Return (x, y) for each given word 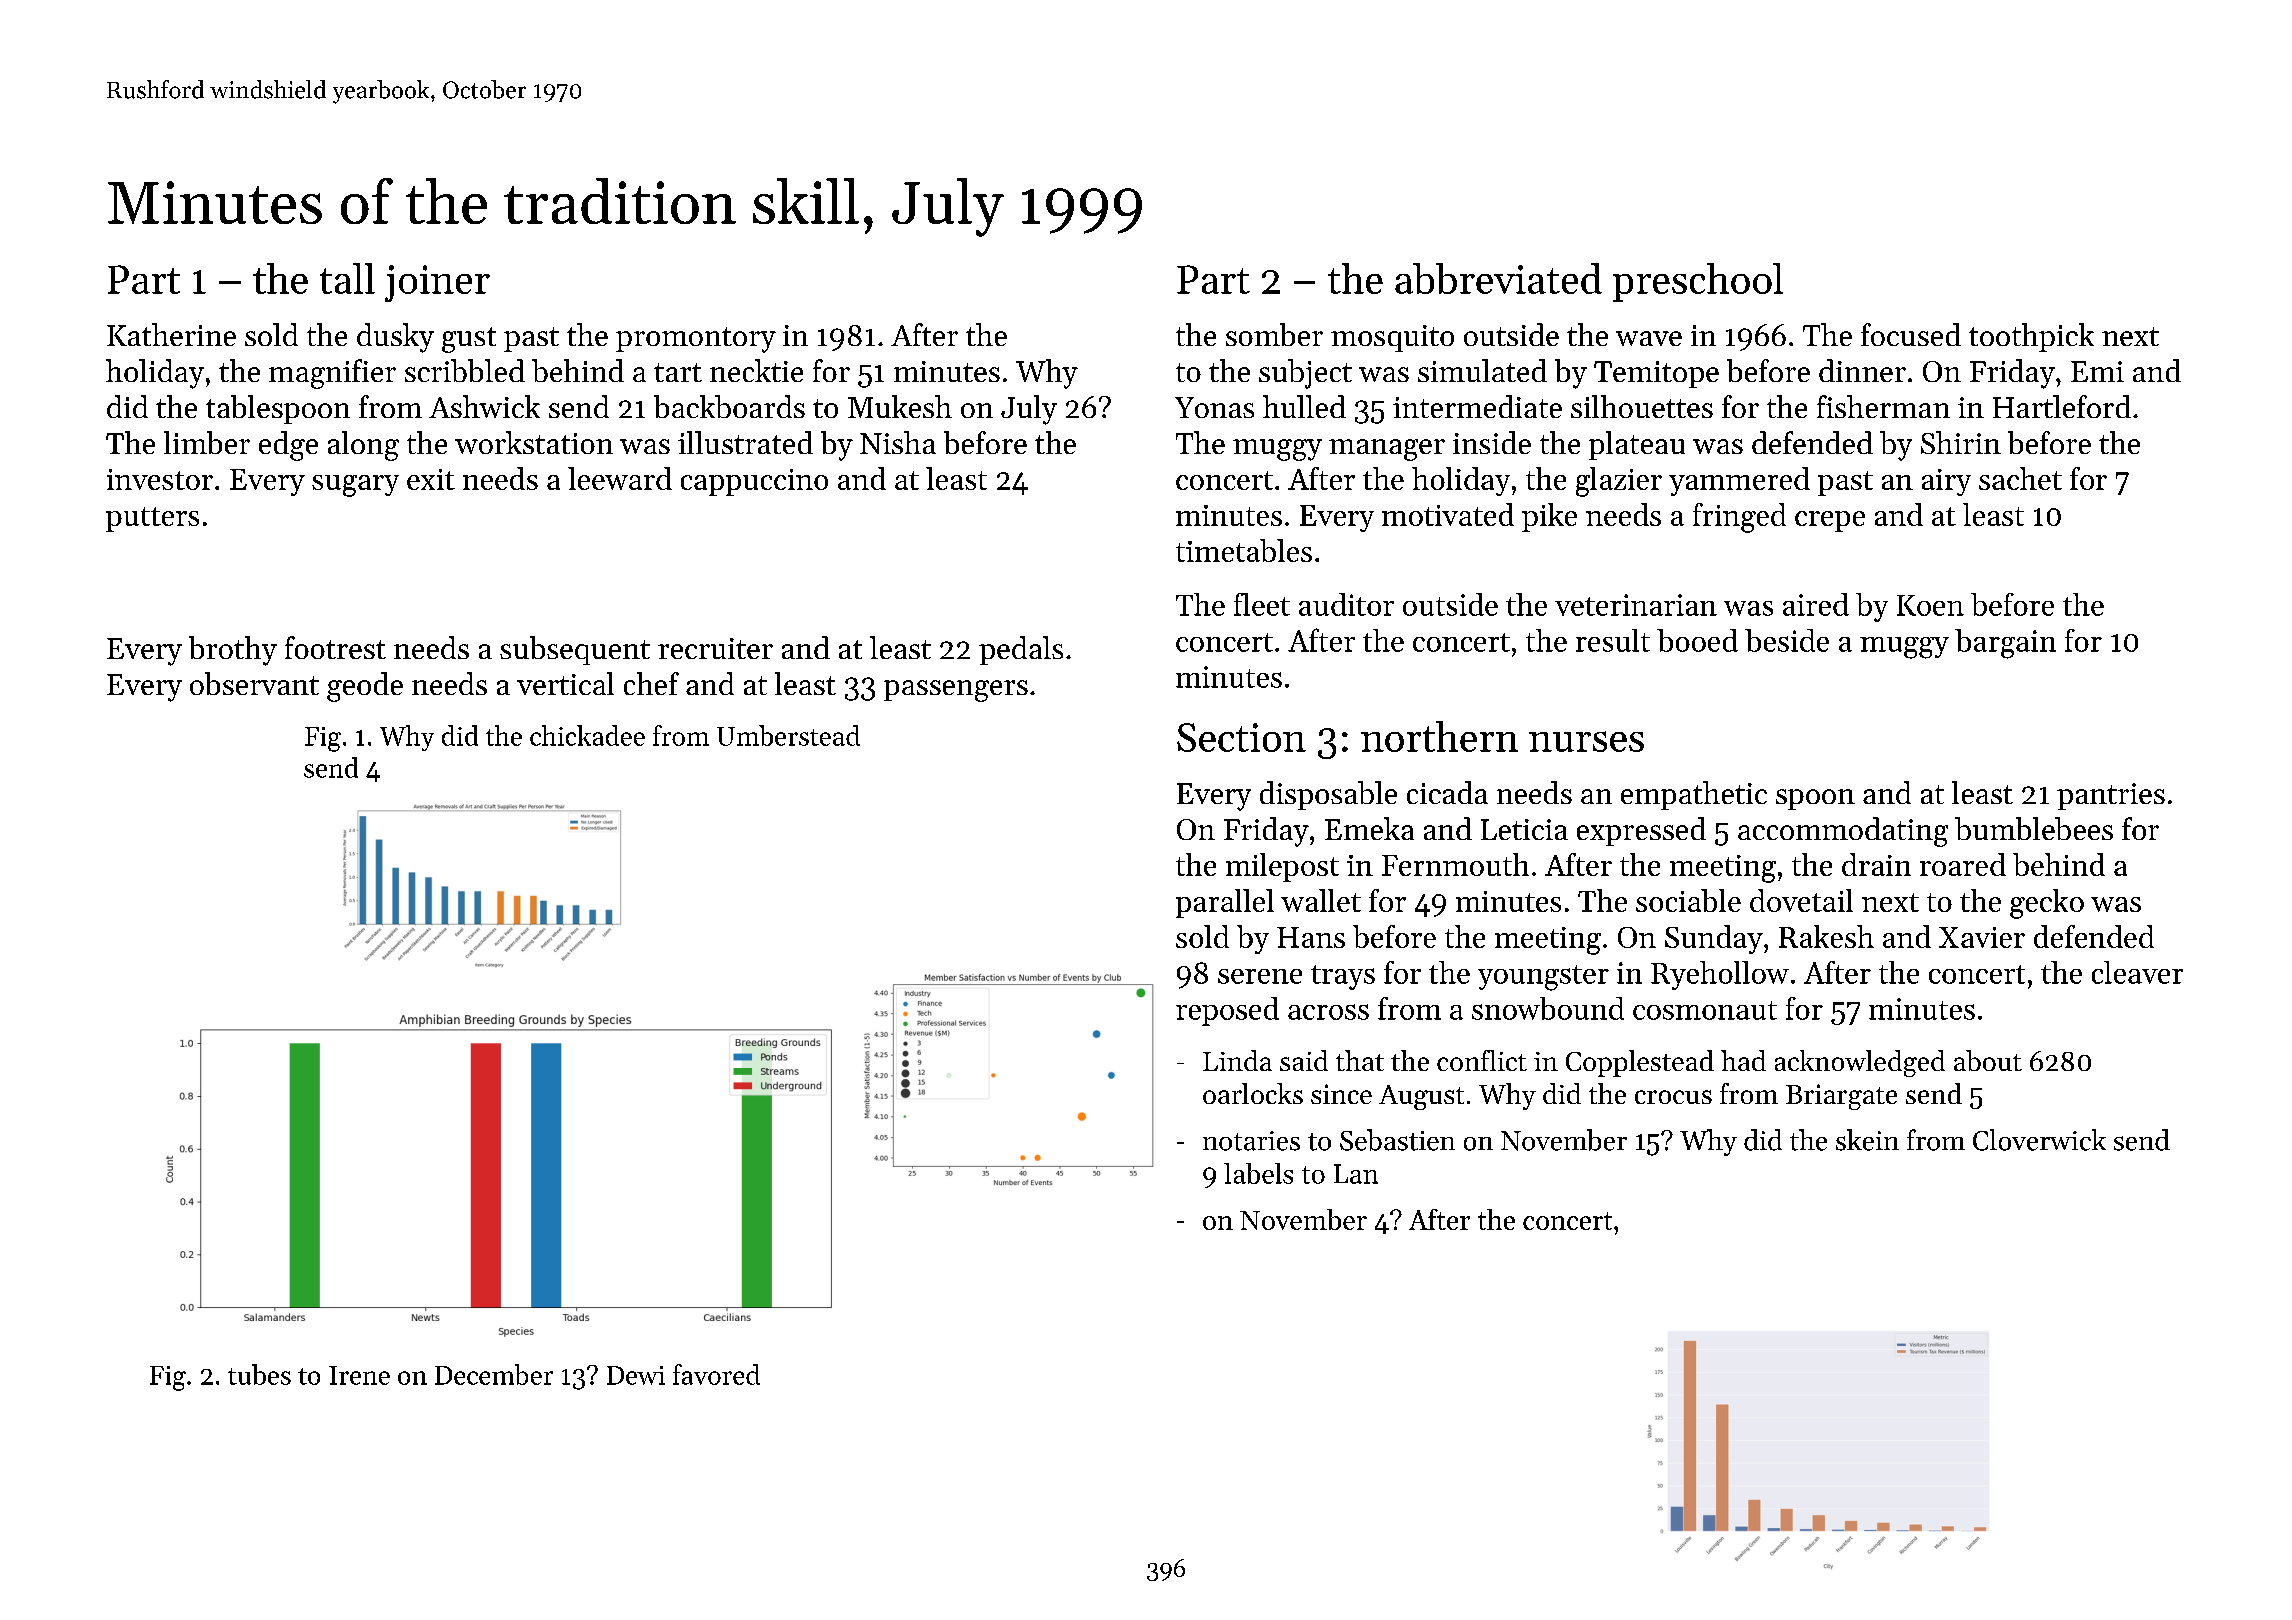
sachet (2020, 478)
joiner (437, 283)
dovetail (1801, 900)
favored (716, 1374)
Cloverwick (2039, 1140)
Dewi (636, 1375)
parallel (1225, 903)
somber (1274, 334)
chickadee (587, 735)
